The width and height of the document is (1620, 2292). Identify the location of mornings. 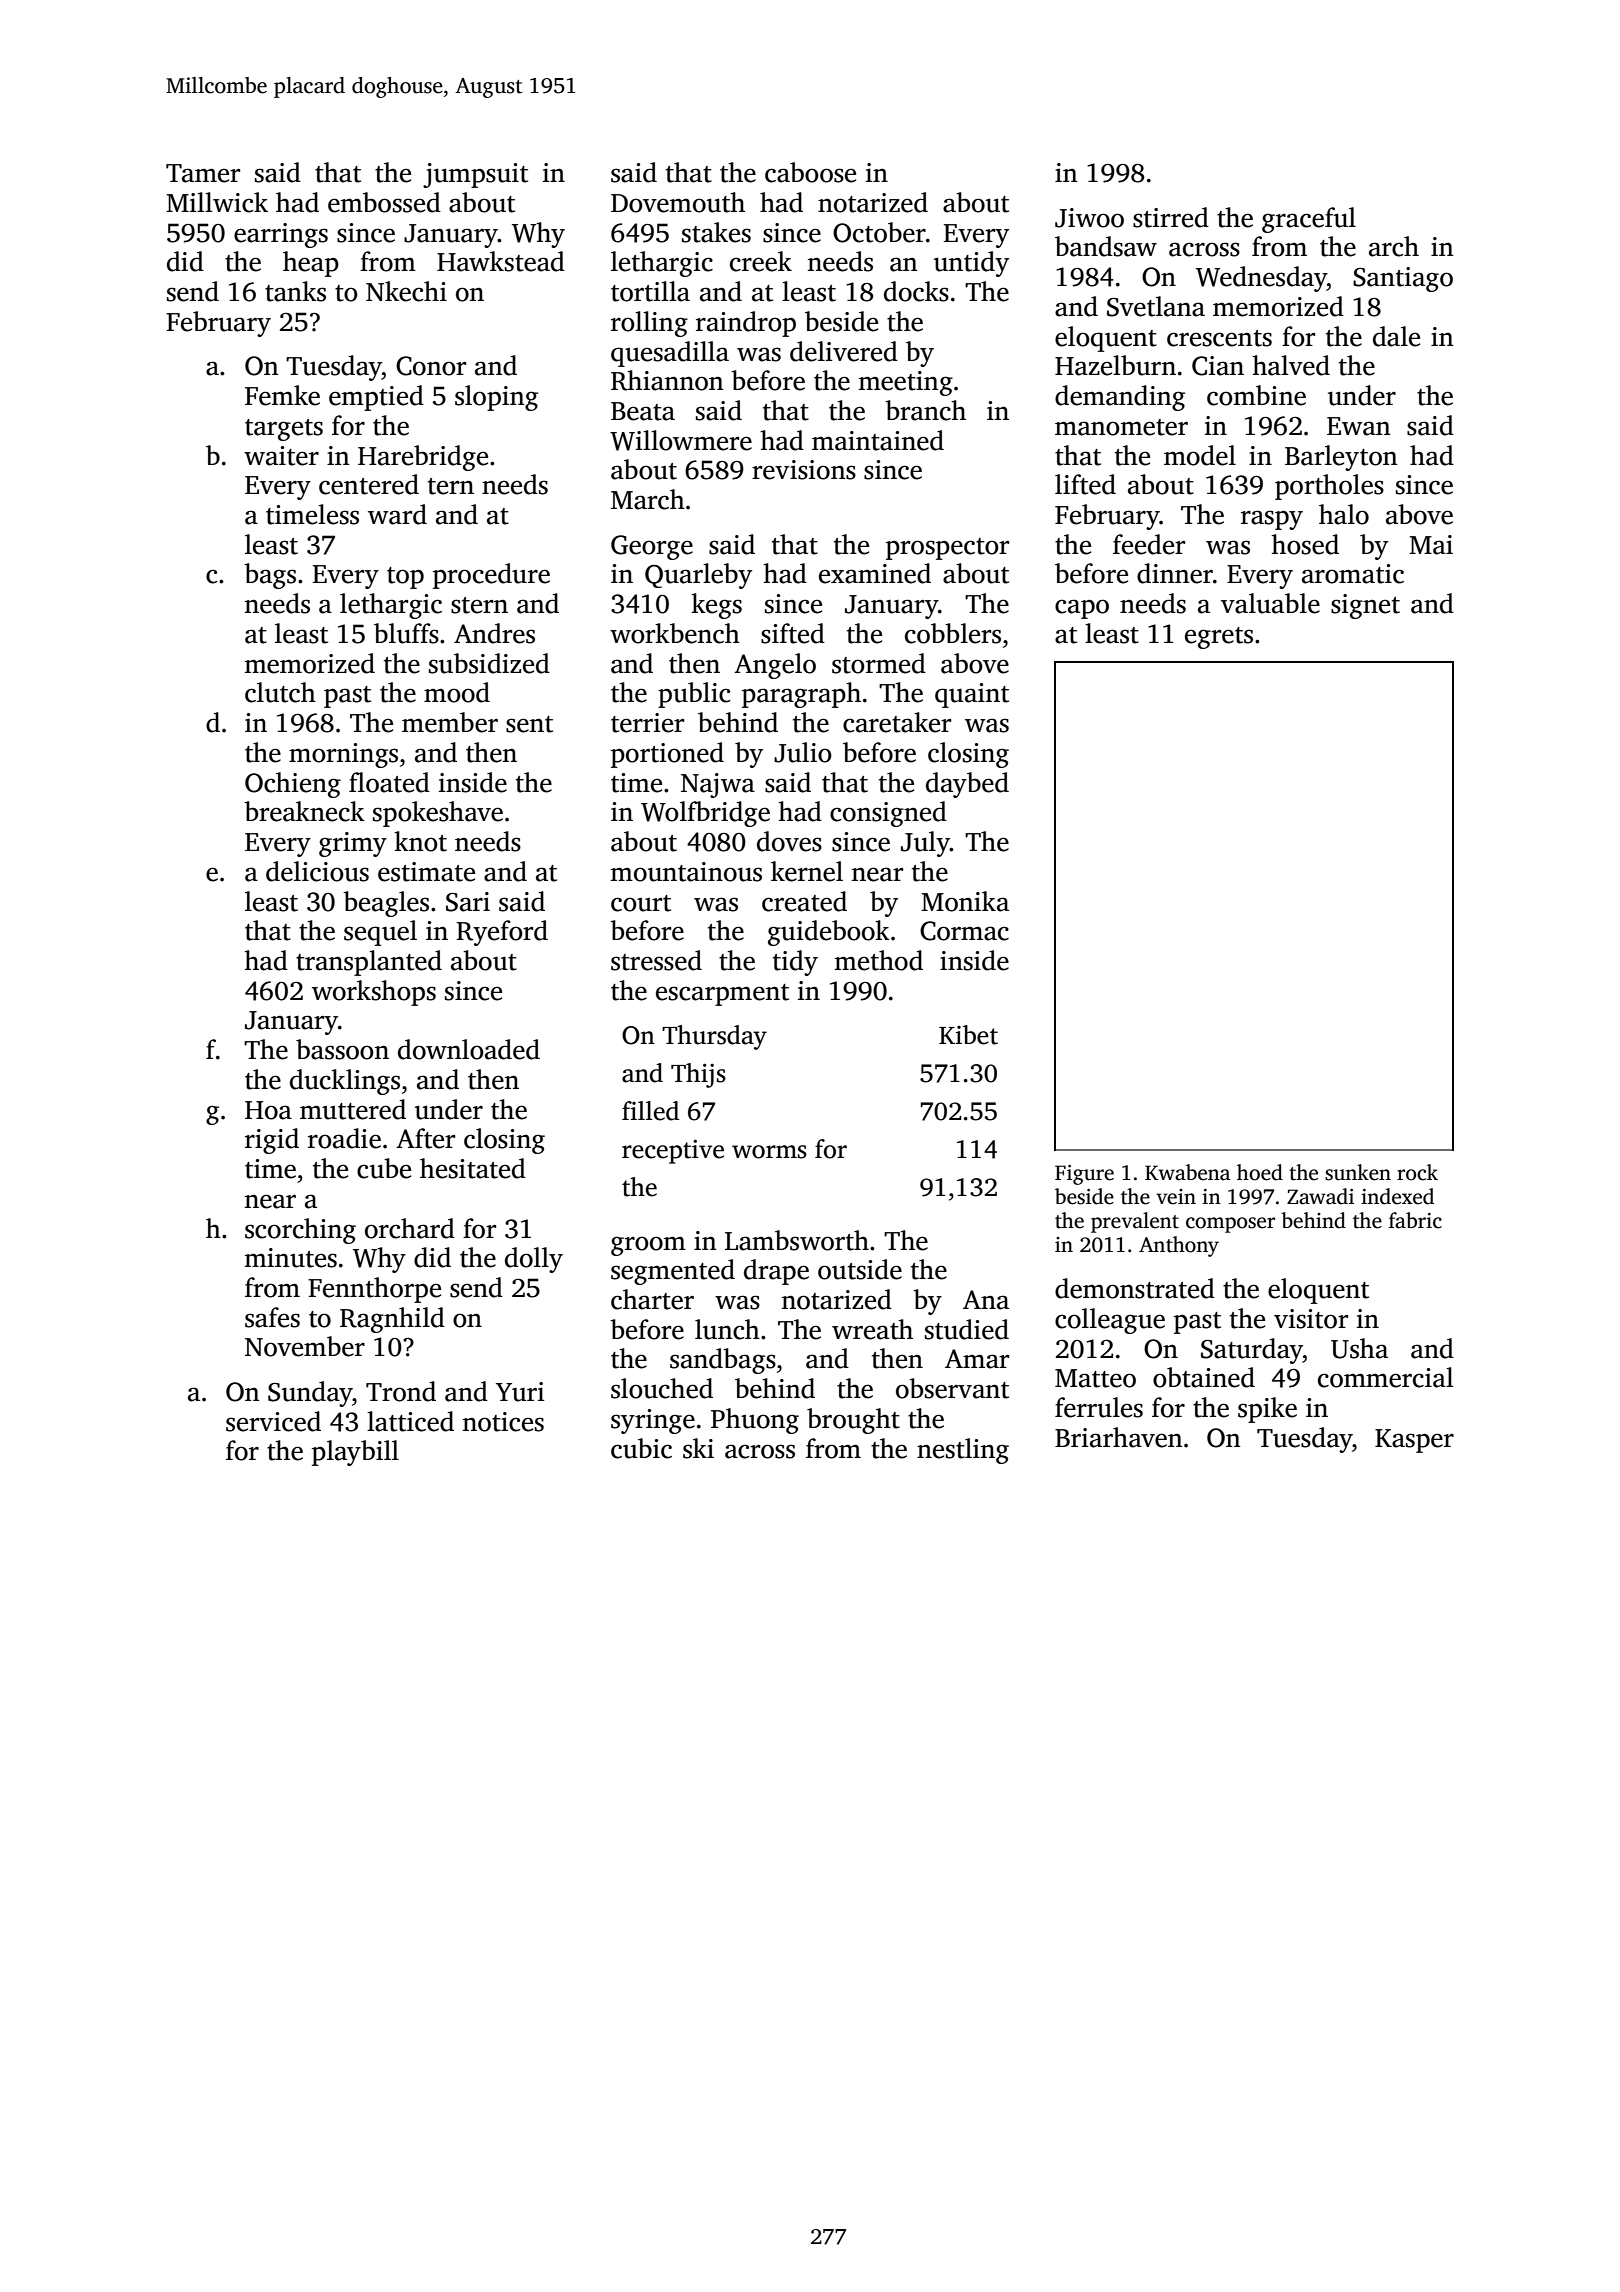
(343, 755).
